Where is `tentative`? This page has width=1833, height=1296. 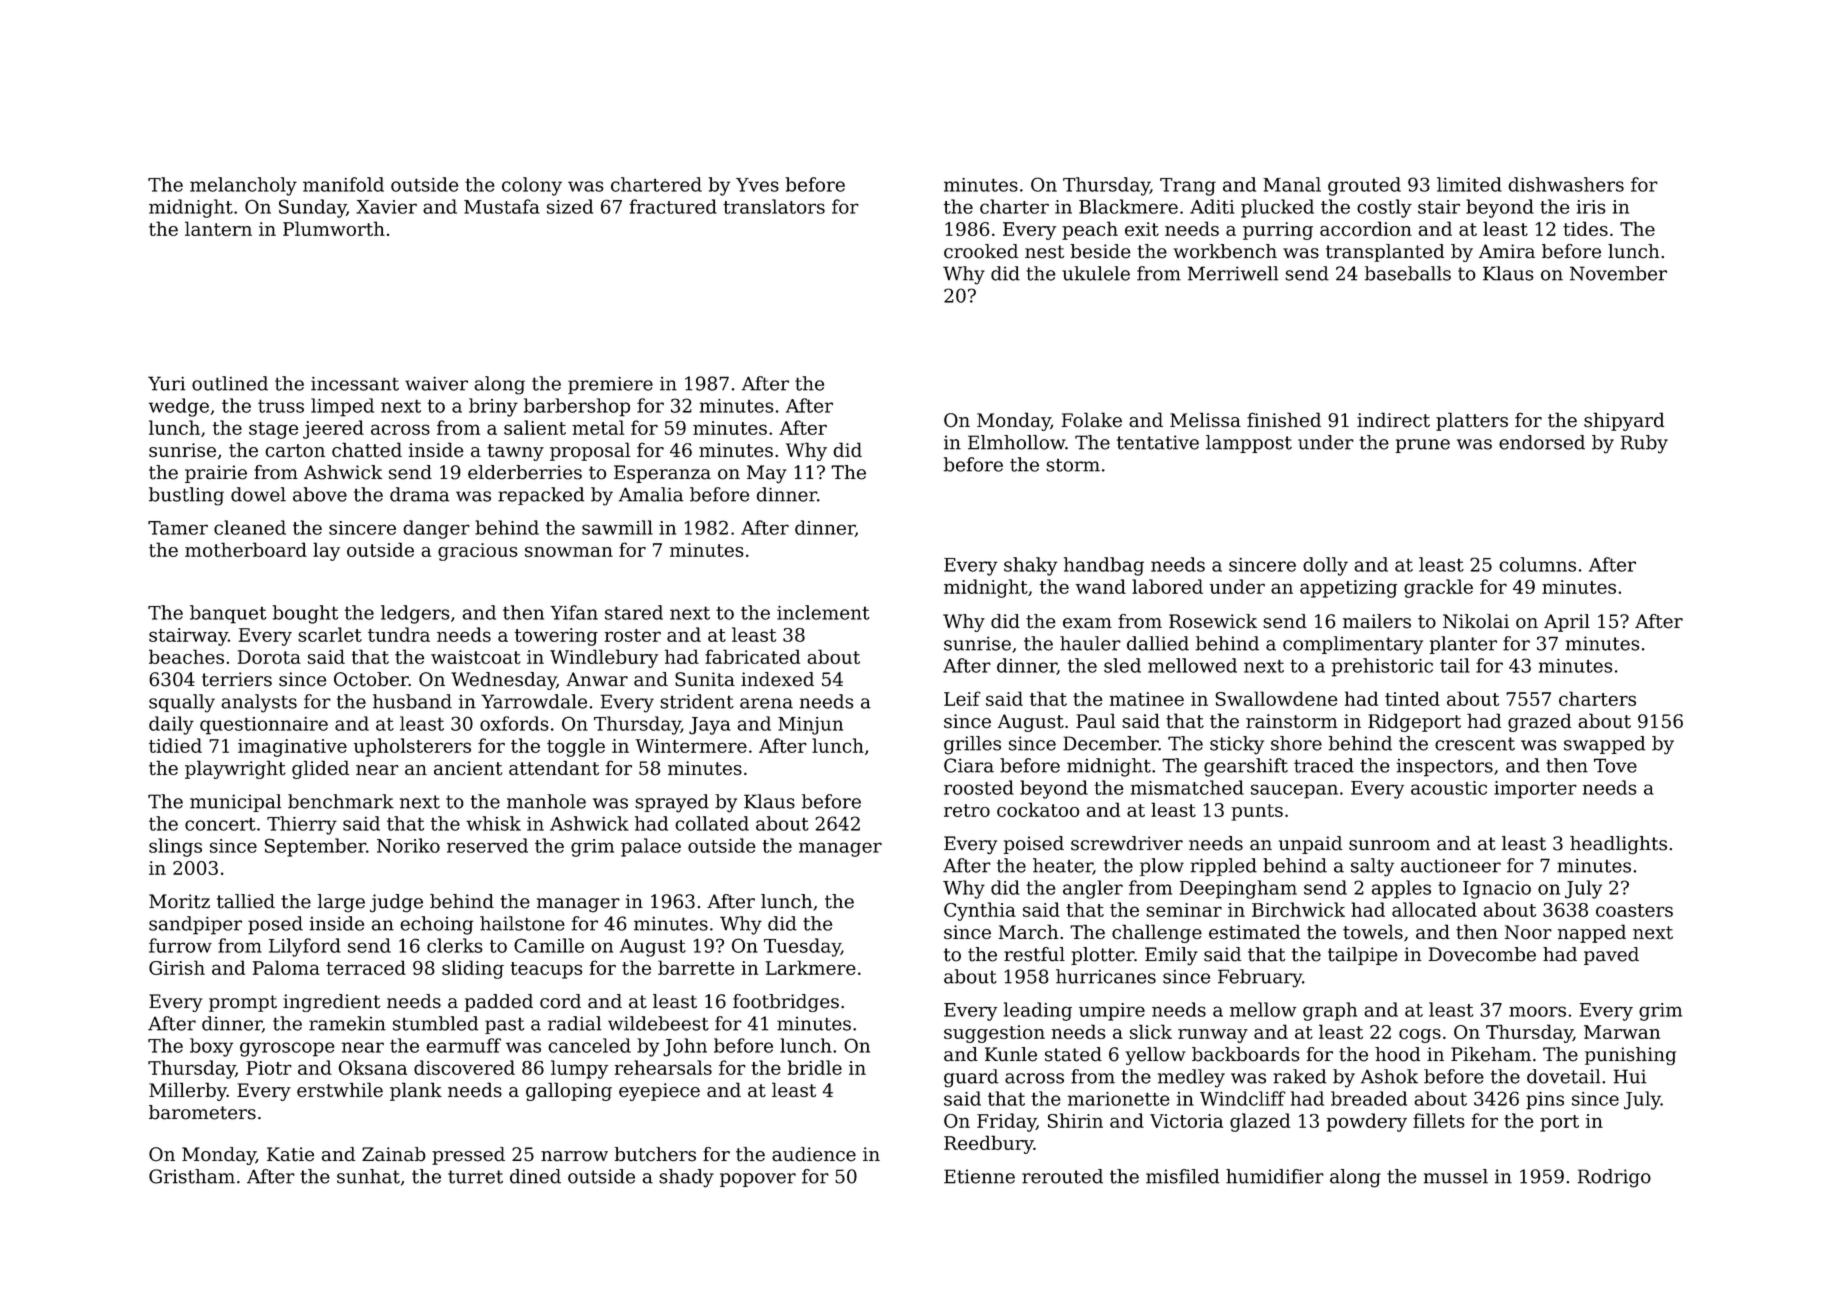
tentative is located at coordinates (1158, 442).
